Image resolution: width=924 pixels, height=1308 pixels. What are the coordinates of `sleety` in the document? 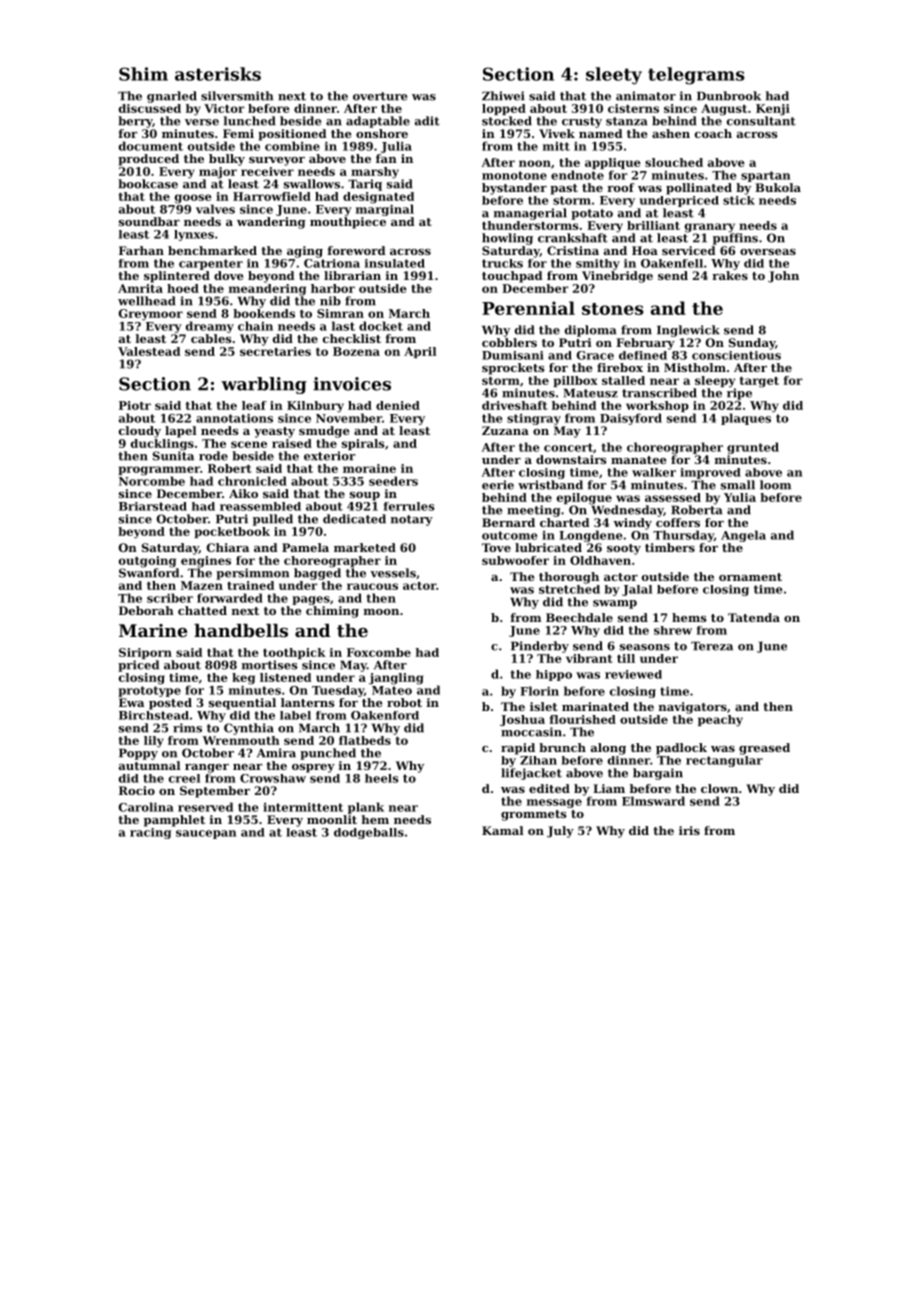 It's located at (614, 76).
